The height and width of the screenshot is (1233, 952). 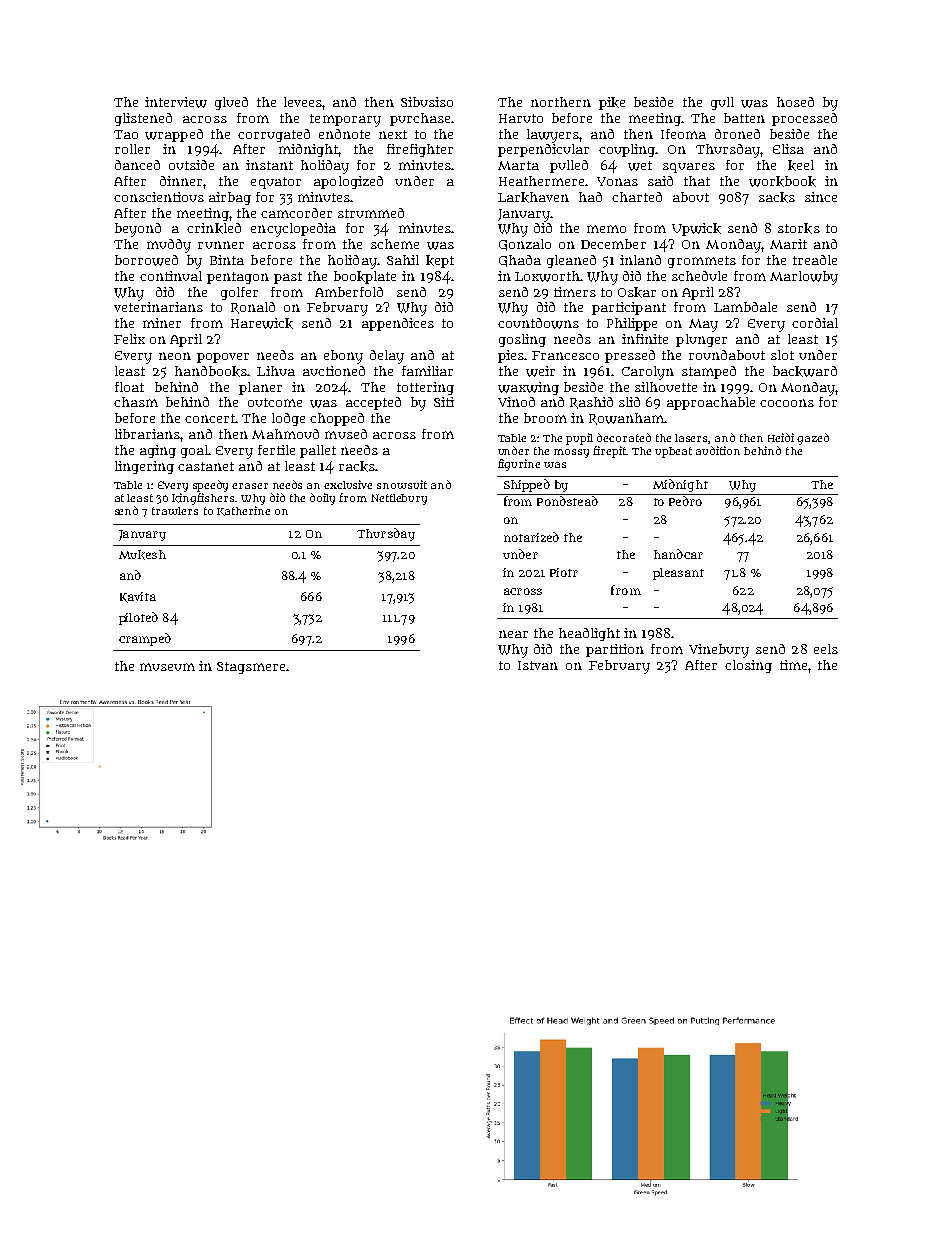 What do you see at coordinates (144, 467) in the screenshot?
I see `lingering` at bounding box center [144, 467].
